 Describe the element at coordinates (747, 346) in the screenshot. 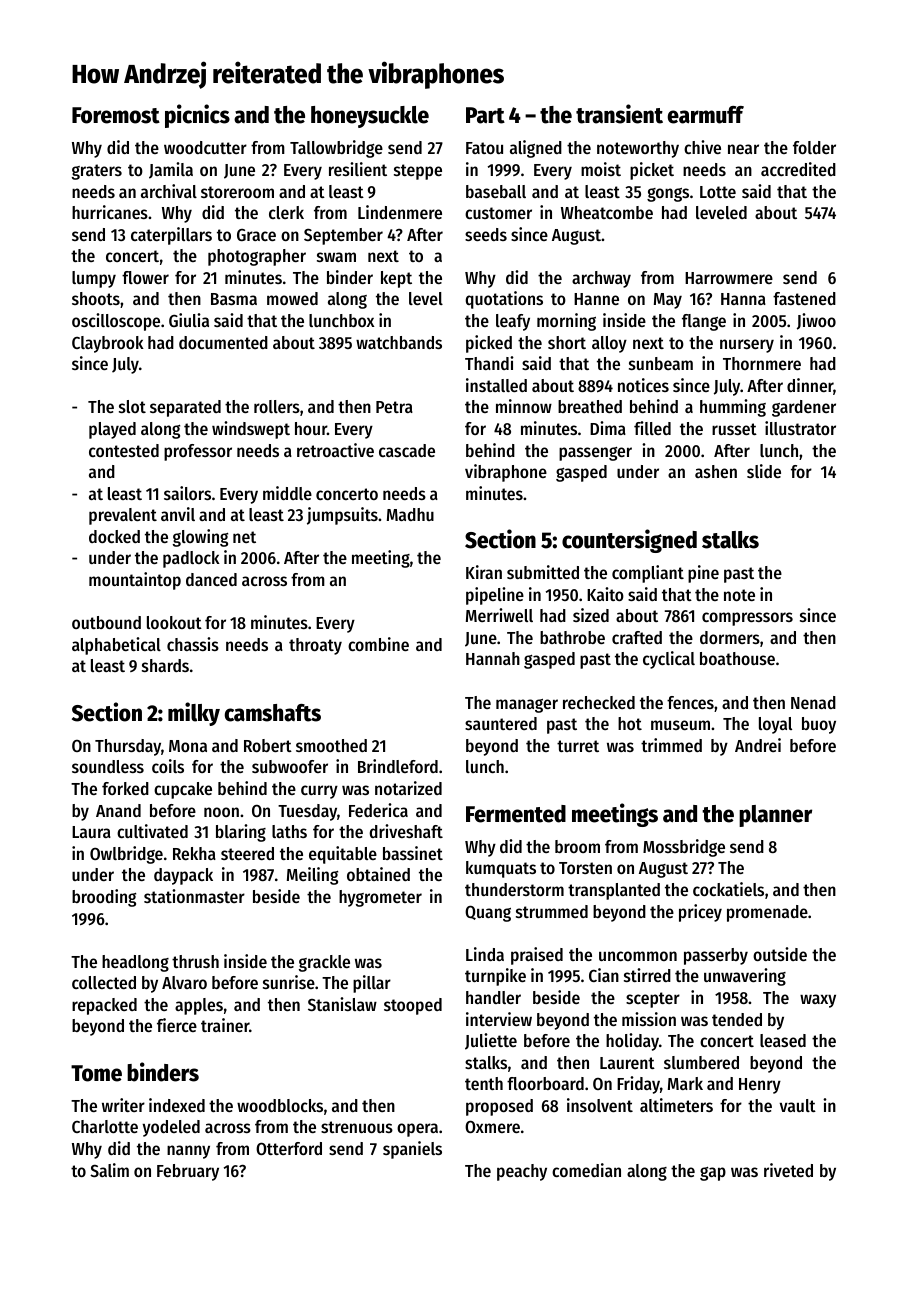

I see `nursery` at that location.
